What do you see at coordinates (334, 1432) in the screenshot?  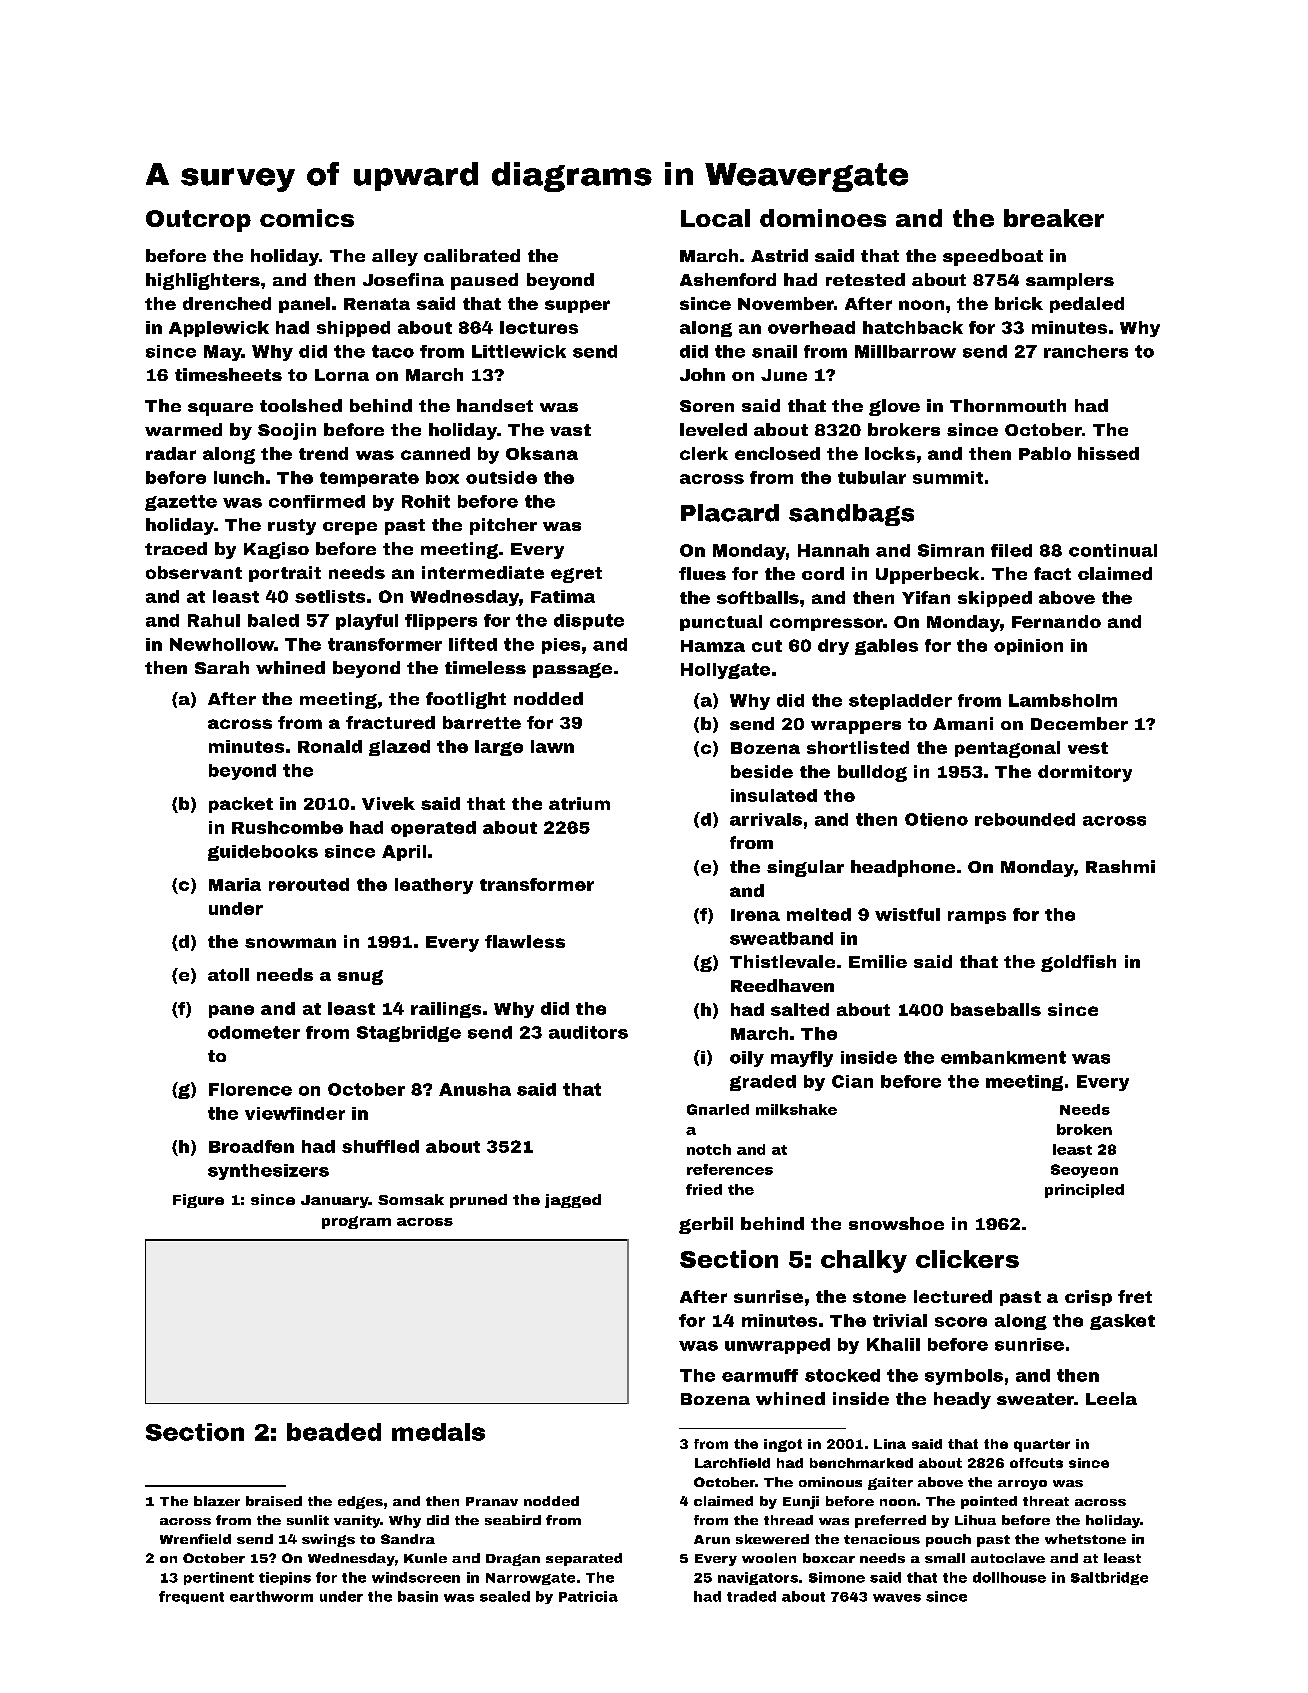 I see `beaded` at bounding box center [334, 1432].
